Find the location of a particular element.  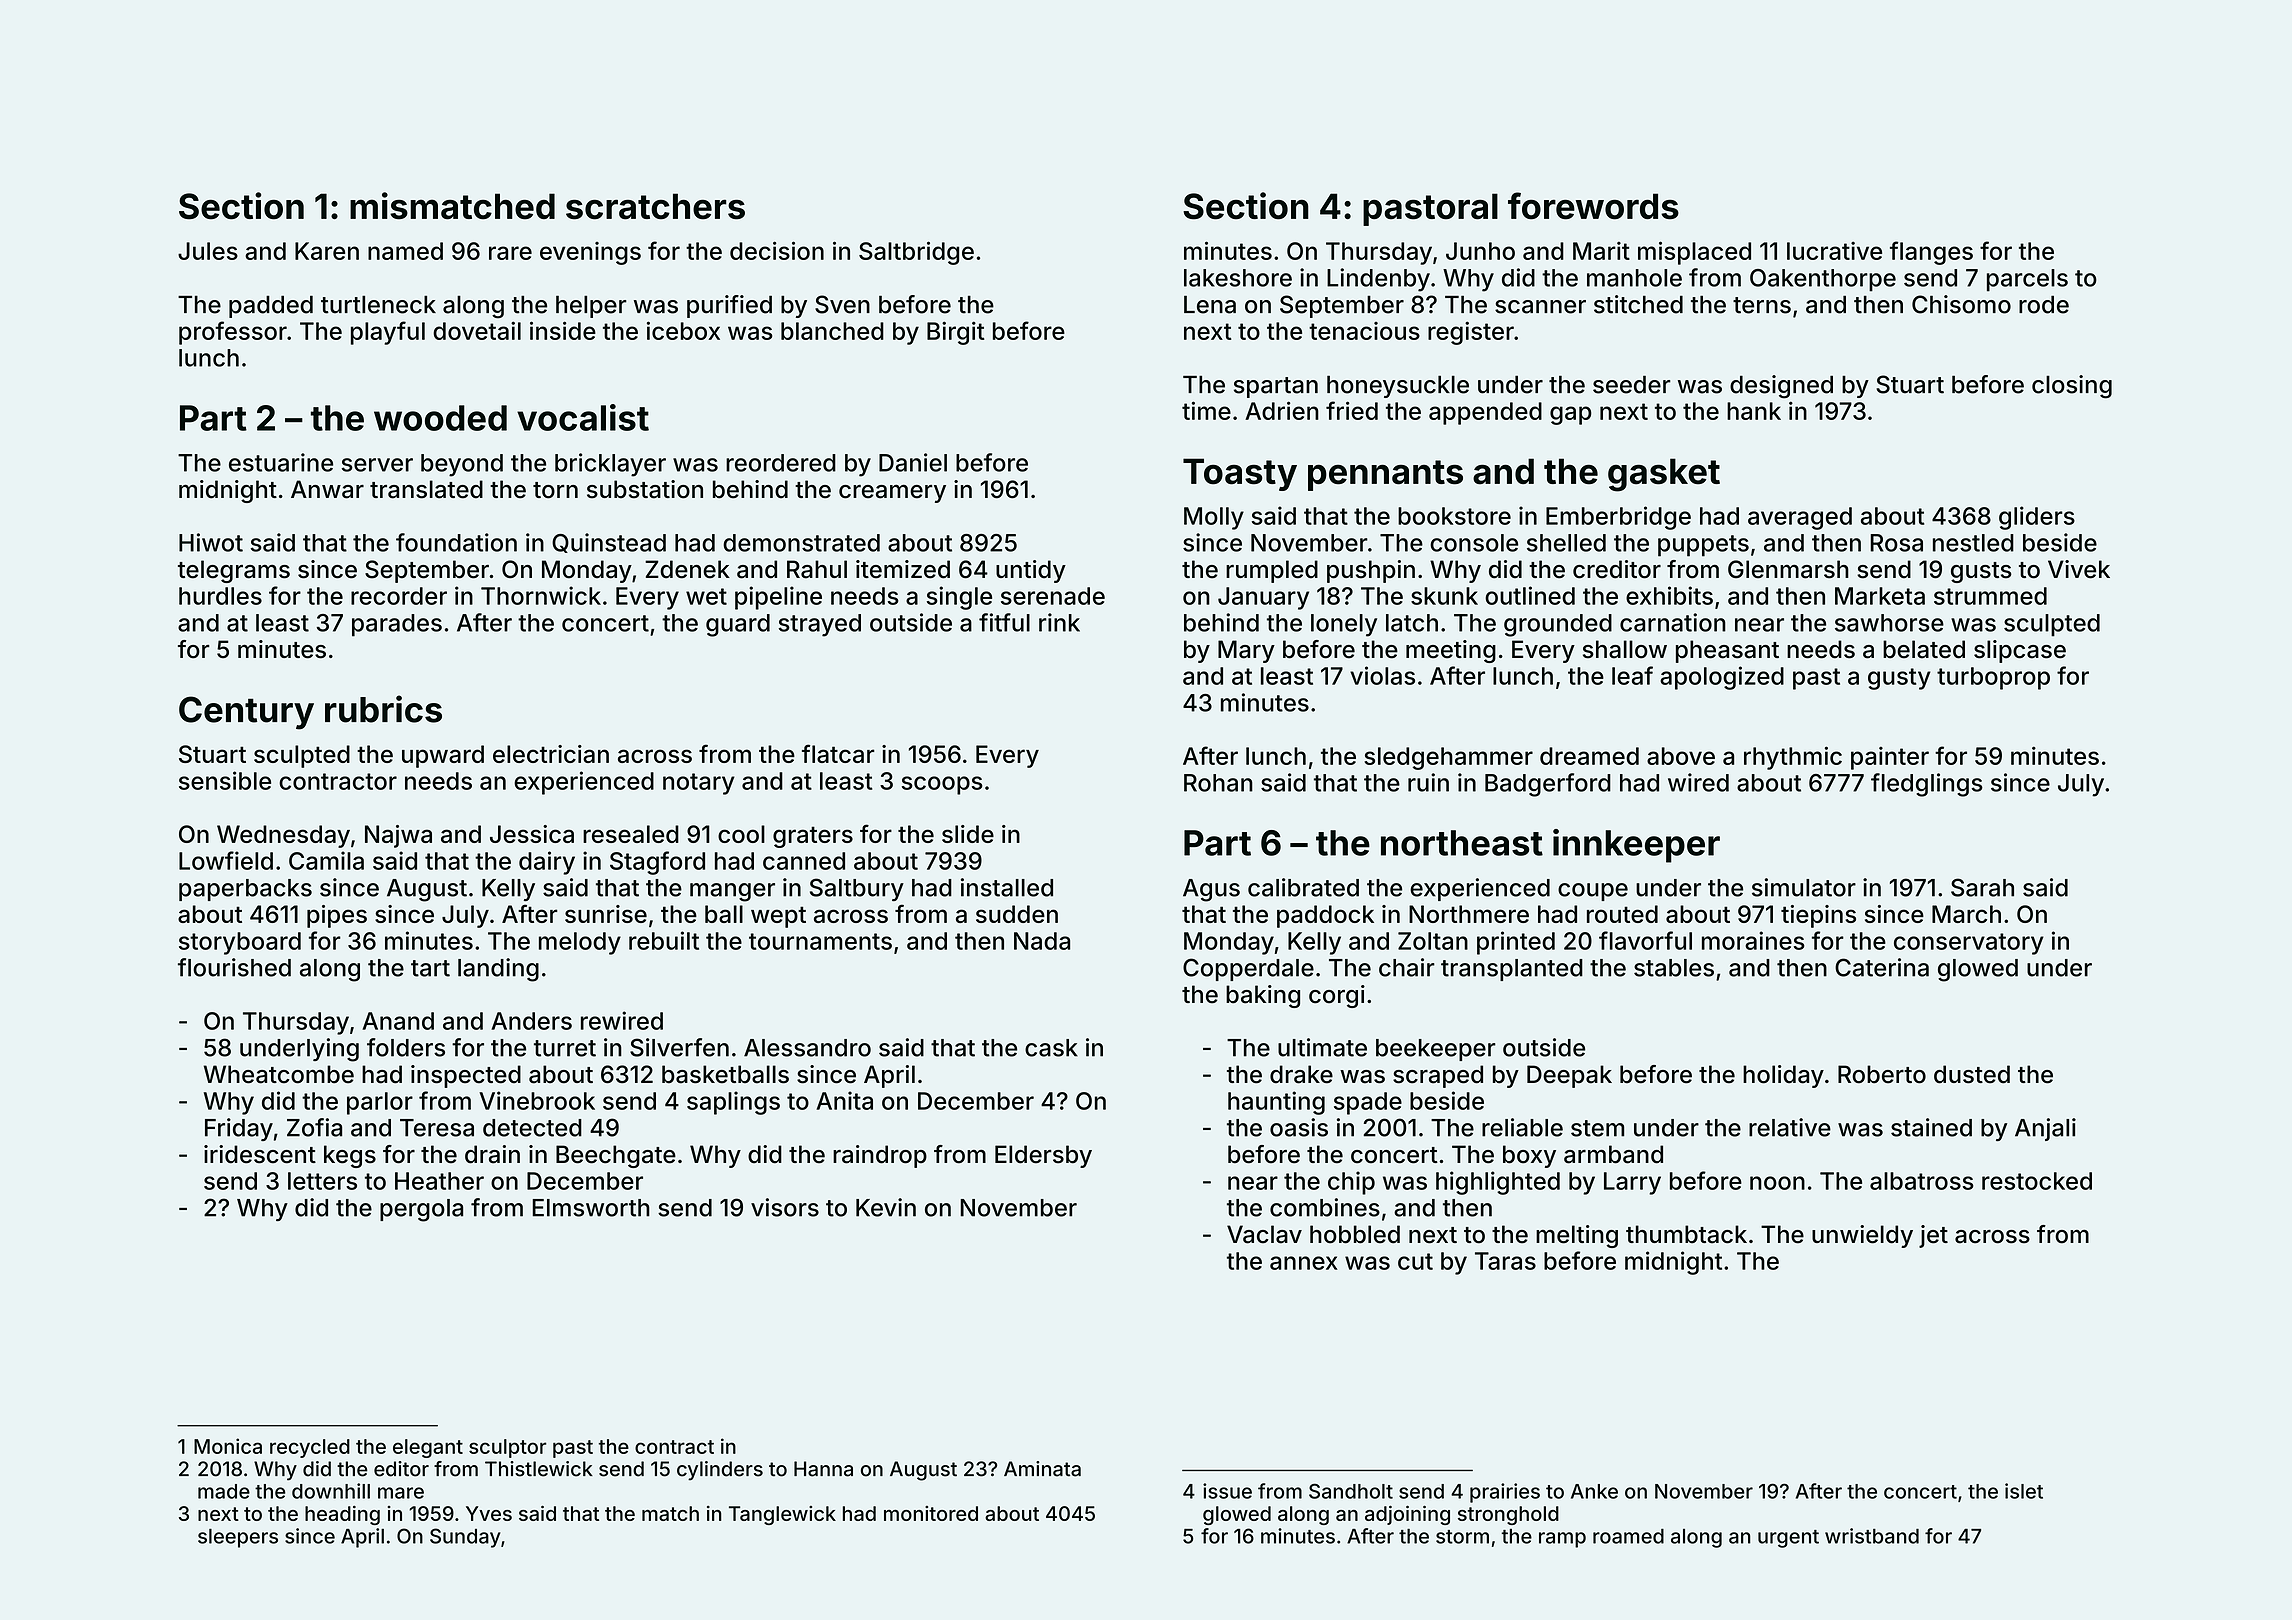

hurdles is located at coordinates (220, 596).
